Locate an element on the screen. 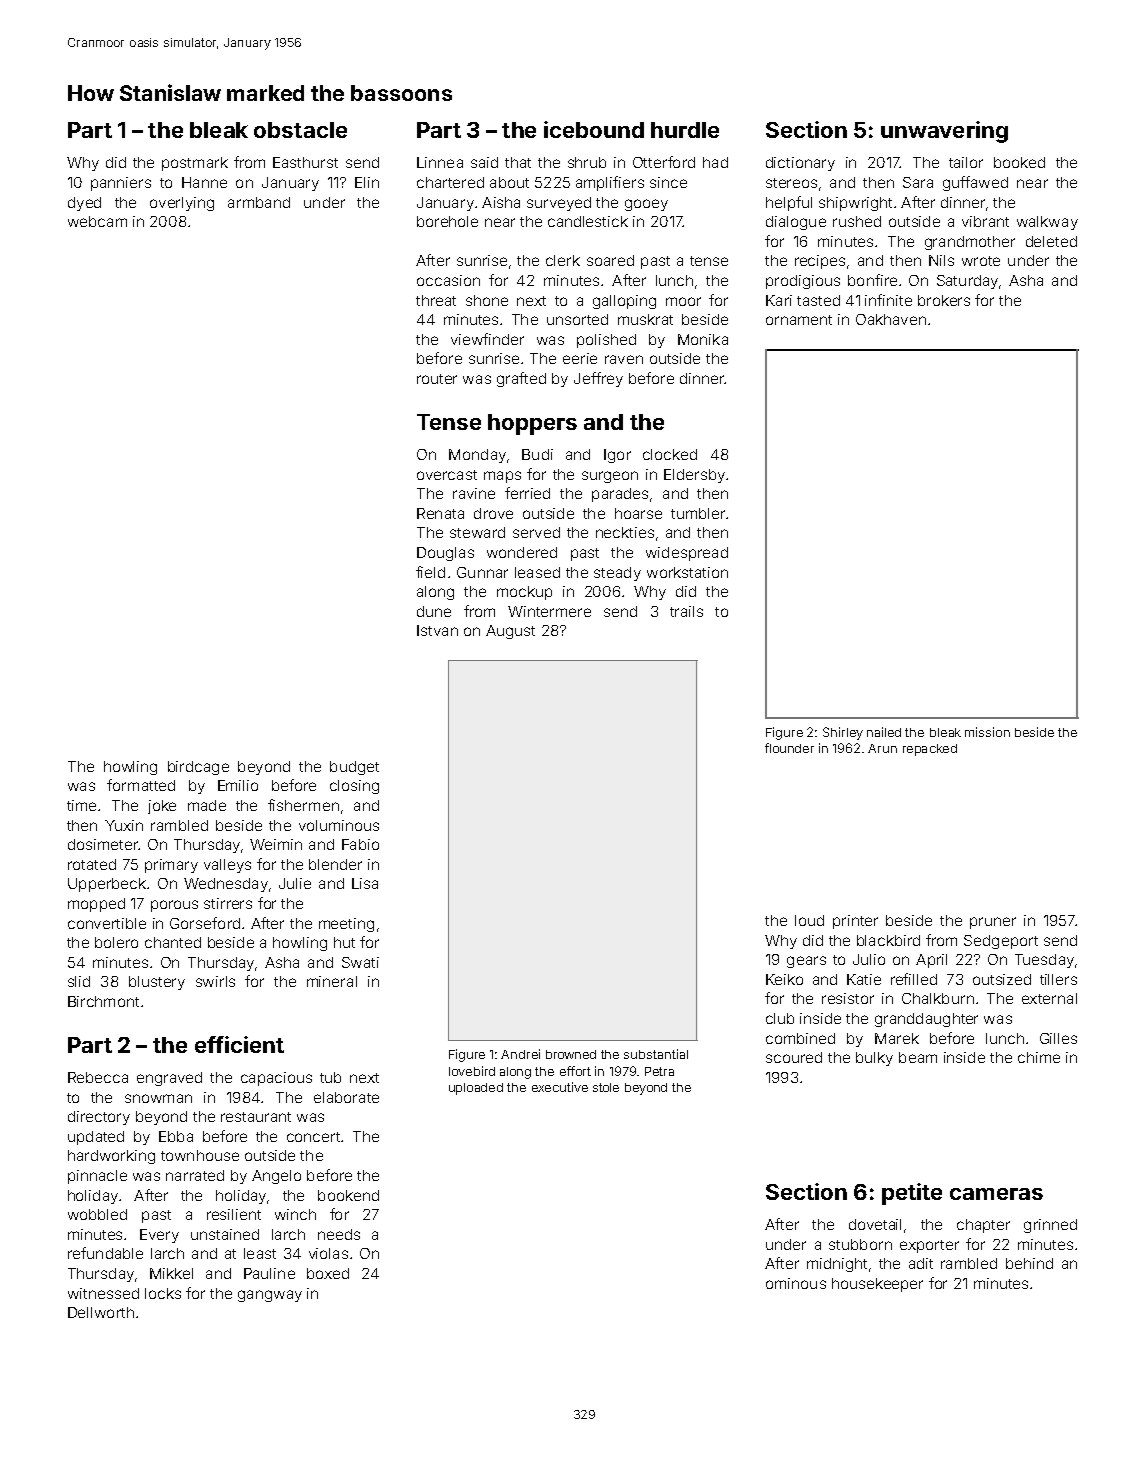  workstation is located at coordinates (687, 572).
